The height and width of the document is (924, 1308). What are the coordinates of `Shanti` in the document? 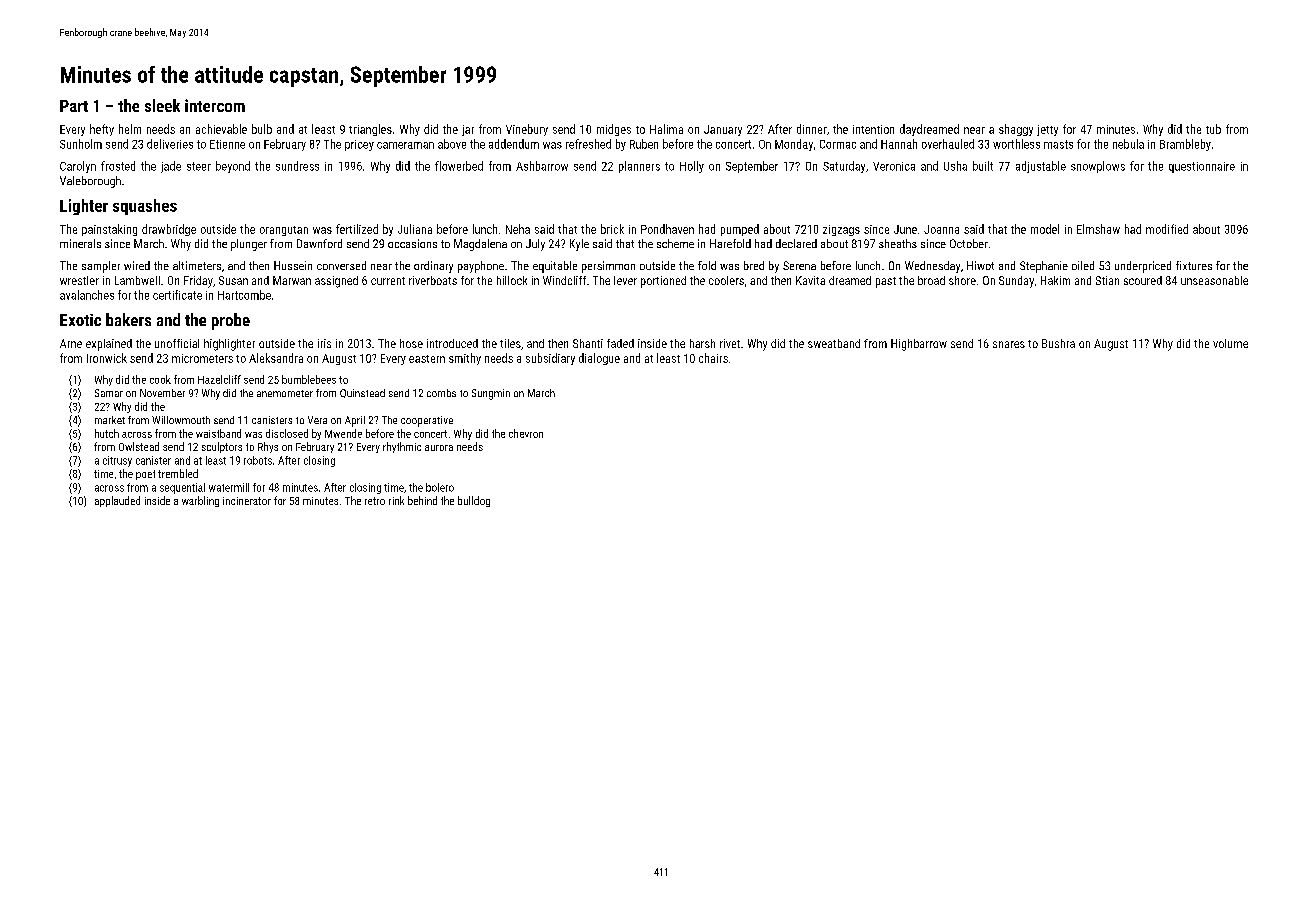 It's located at (588, 343).
